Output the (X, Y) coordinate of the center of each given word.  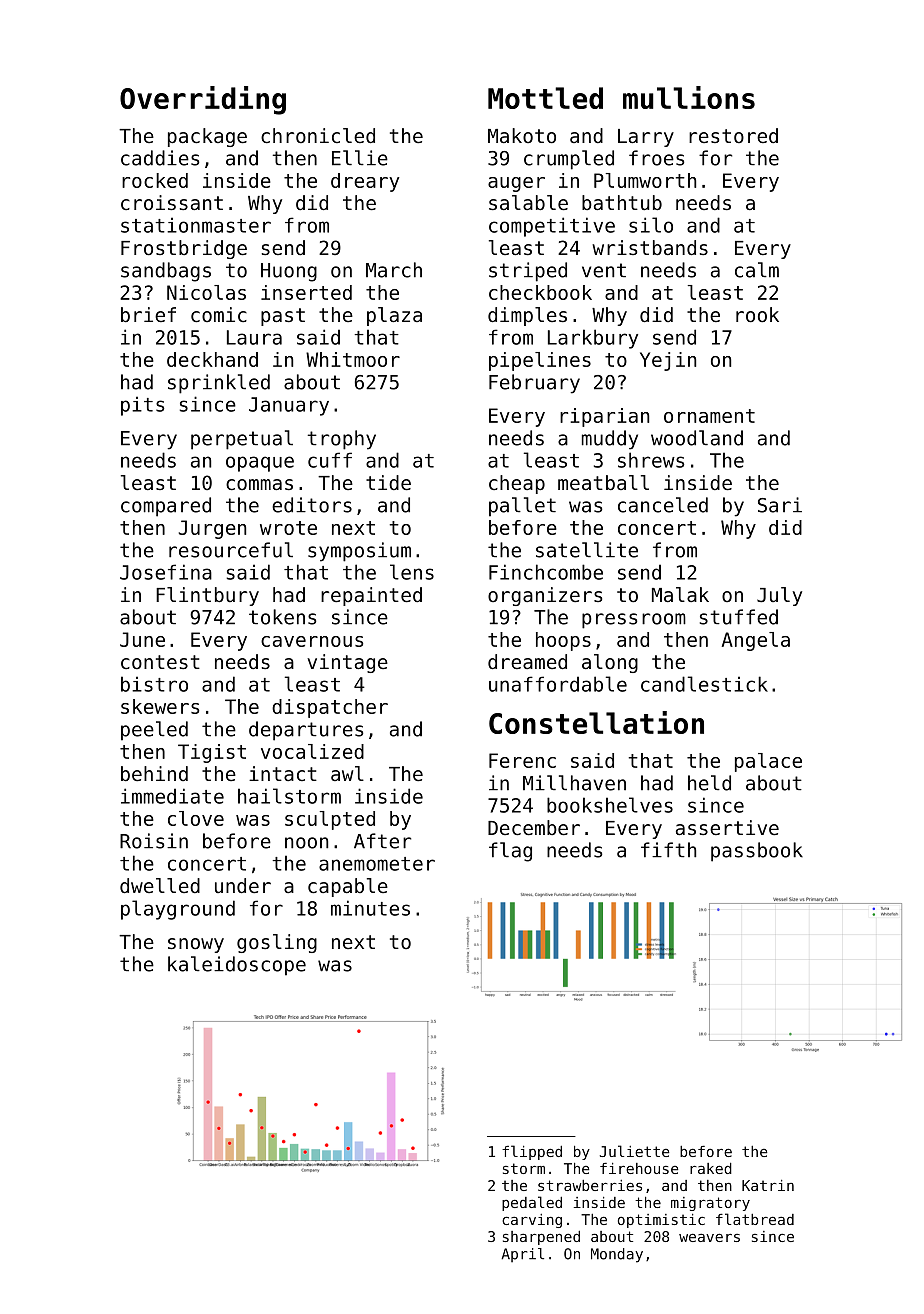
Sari (780, 505)
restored (733, 136)
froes (656, 158)
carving (532, 1221)
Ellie (360, 158)
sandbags (166, 272)
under (243, 886)
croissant (172, 203)
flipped (532, 1152)
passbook (757, 852)
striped (528, 272)
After (382, 841)
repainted (371, 596)
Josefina (166, 572)
